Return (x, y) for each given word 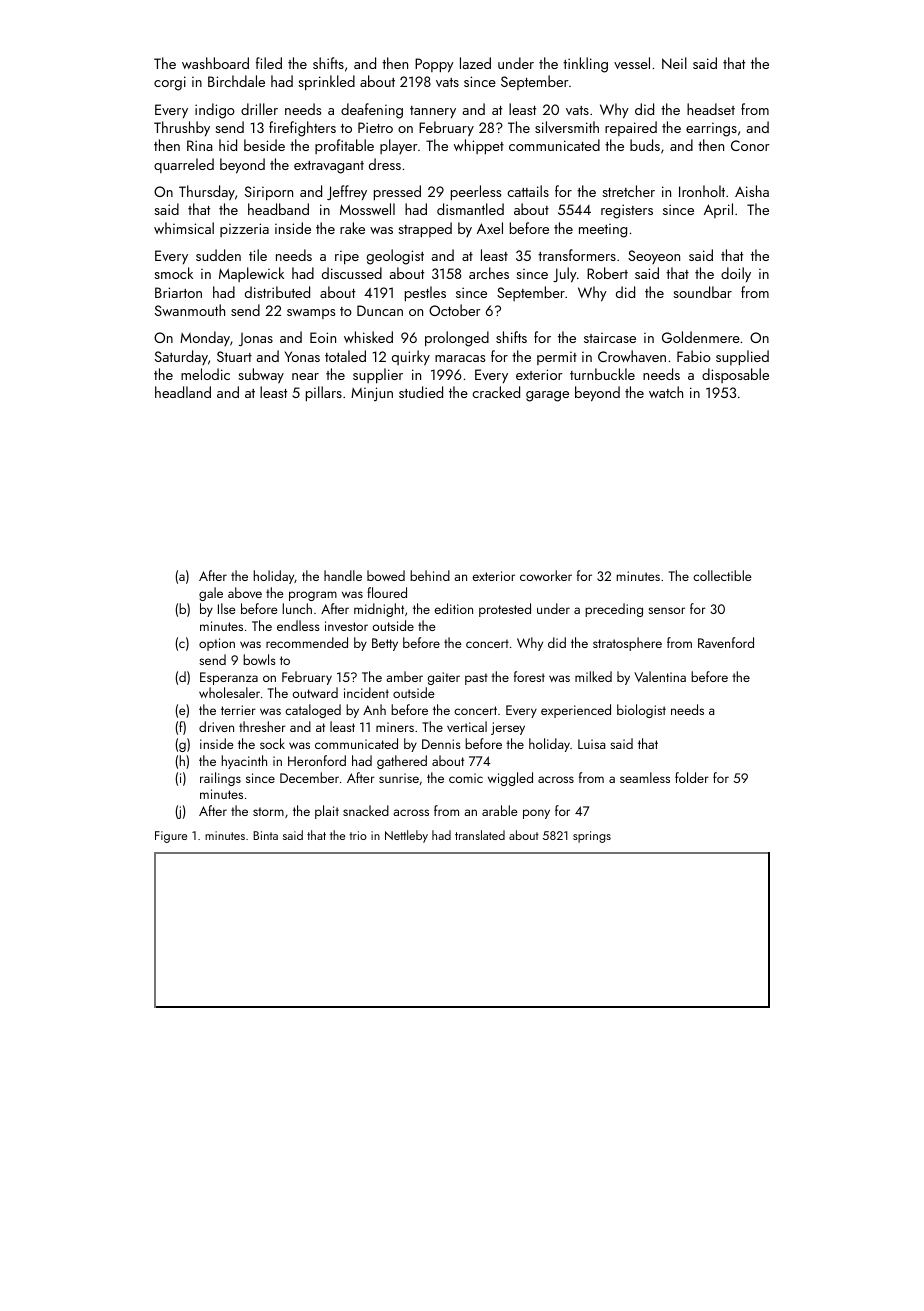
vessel (632, 63)
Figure (171, 837)
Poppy (434, 65)
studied (421, 392)
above (245, 592)
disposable (735, 375)
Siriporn (269, 193)
